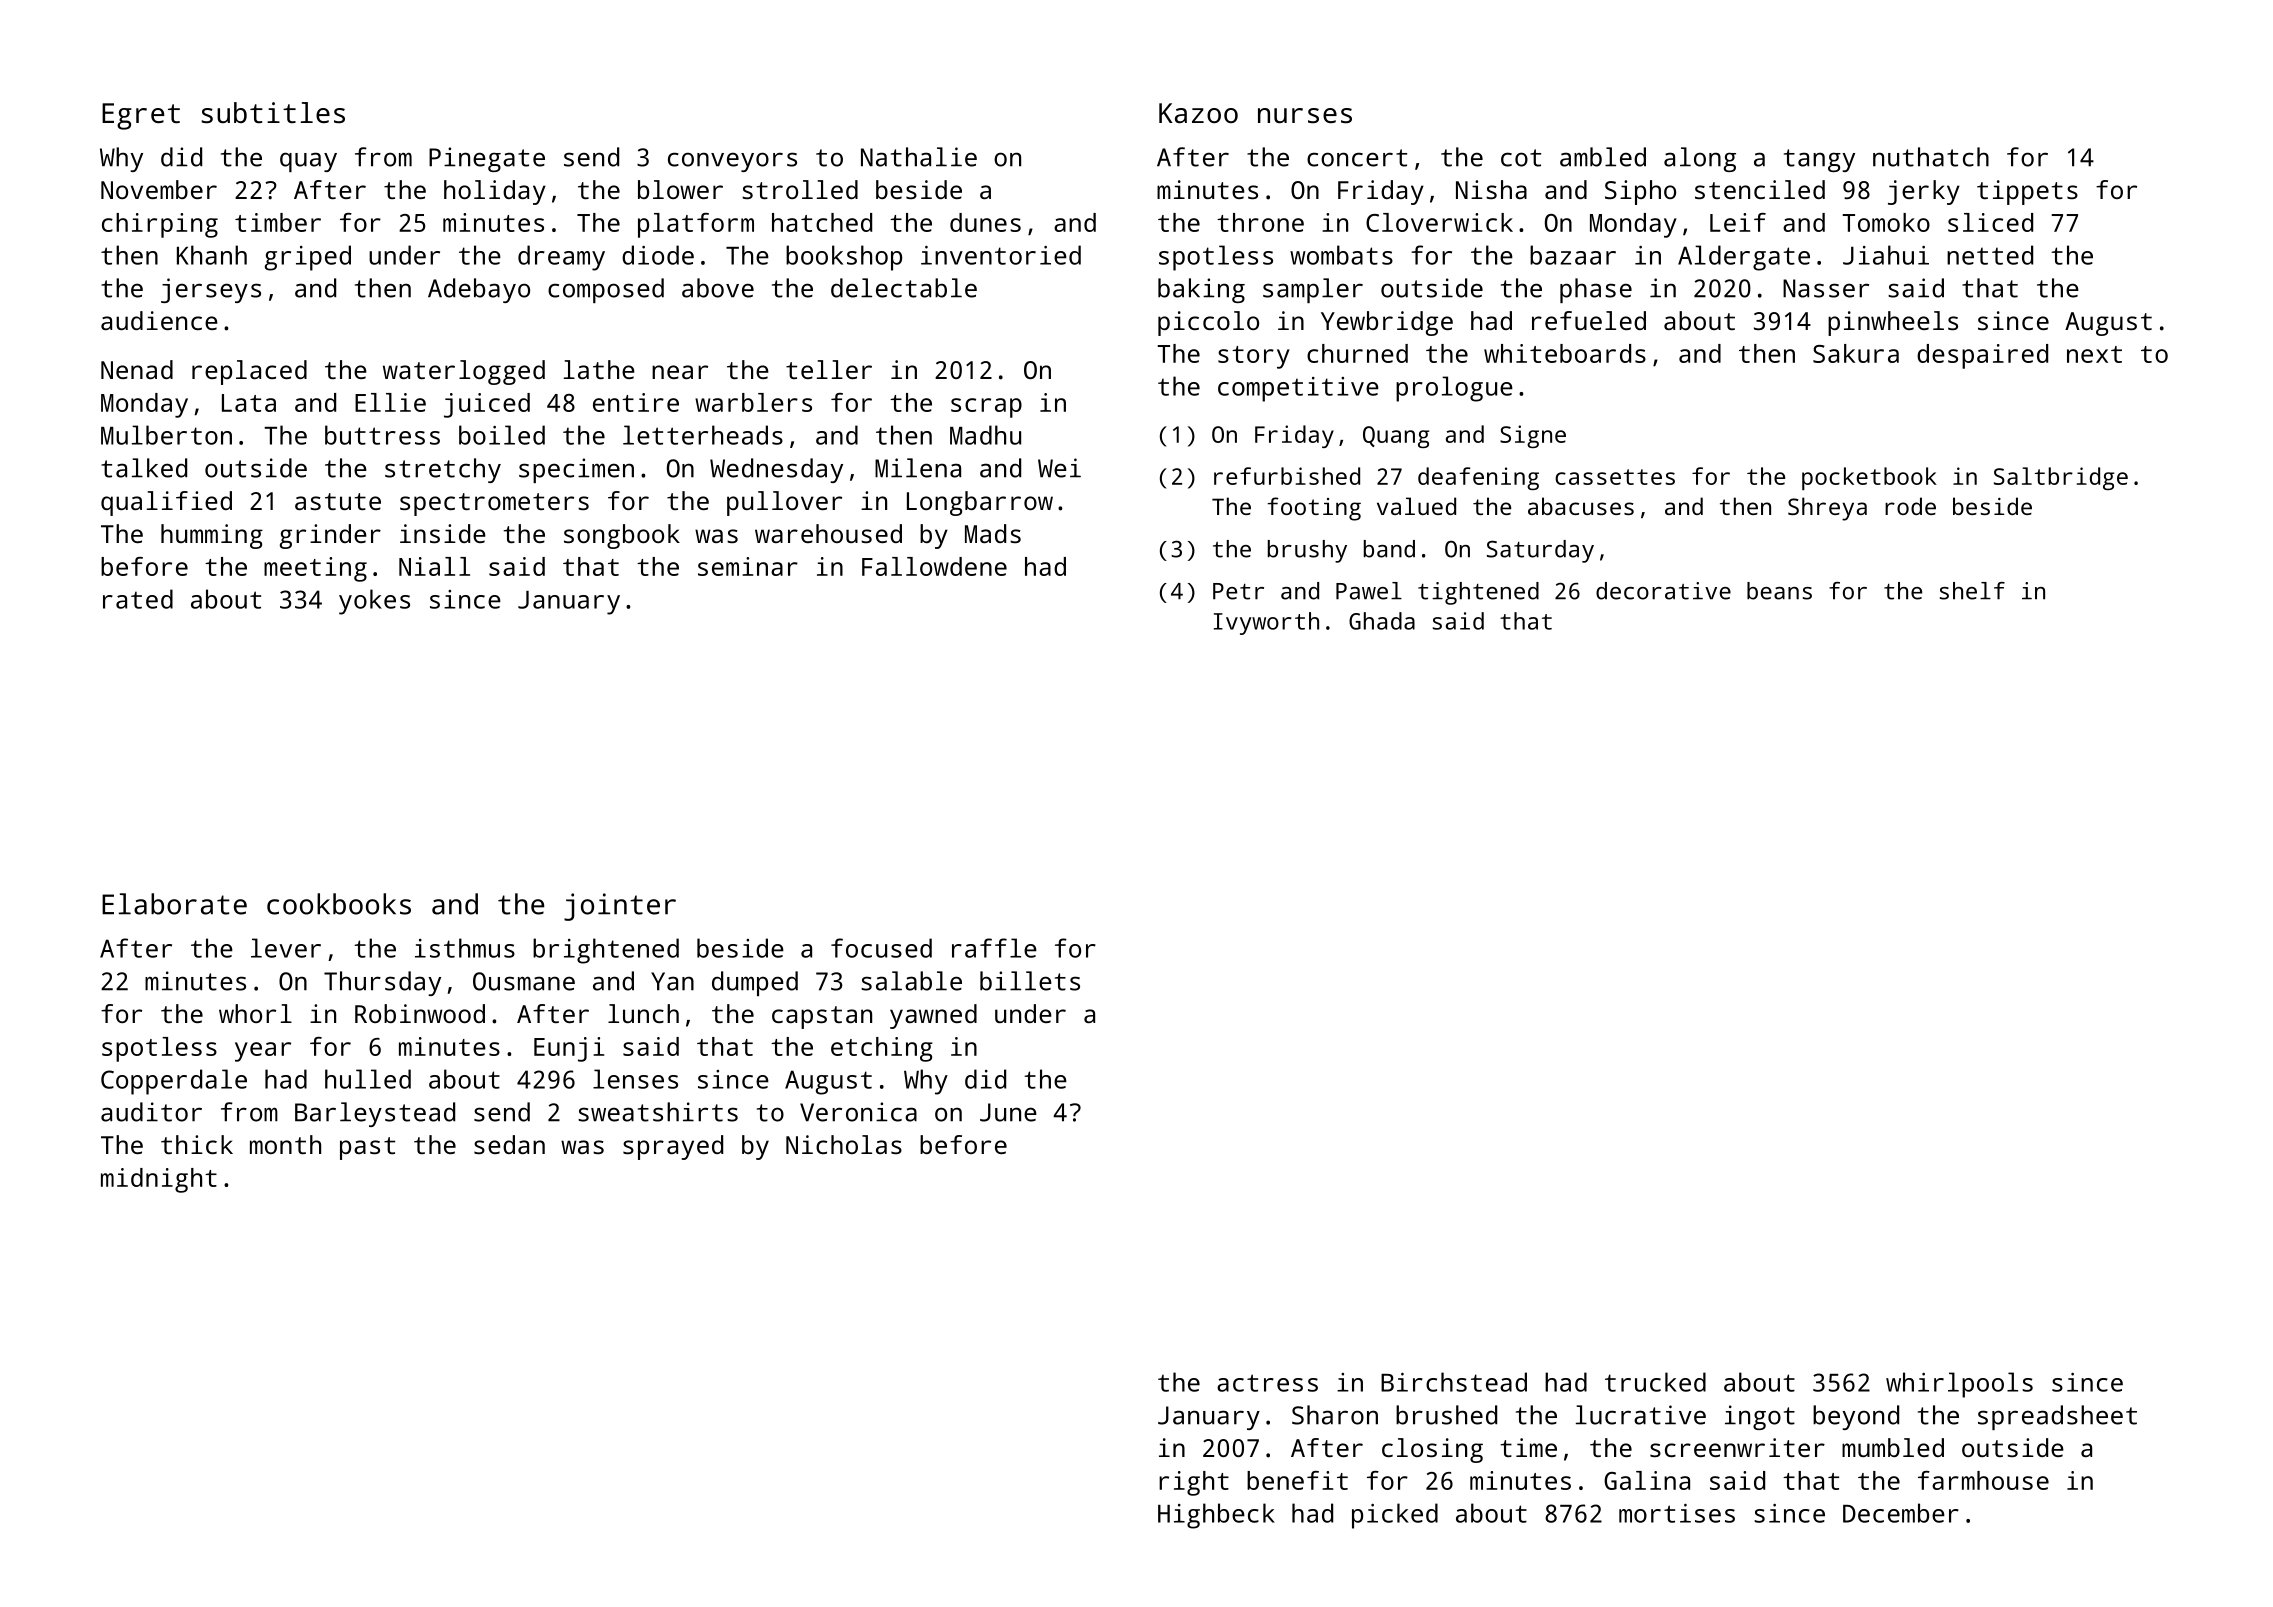 The width and height of the document is (2273, 1607). I want to click on whirlpools, so click(1959, 1385).
